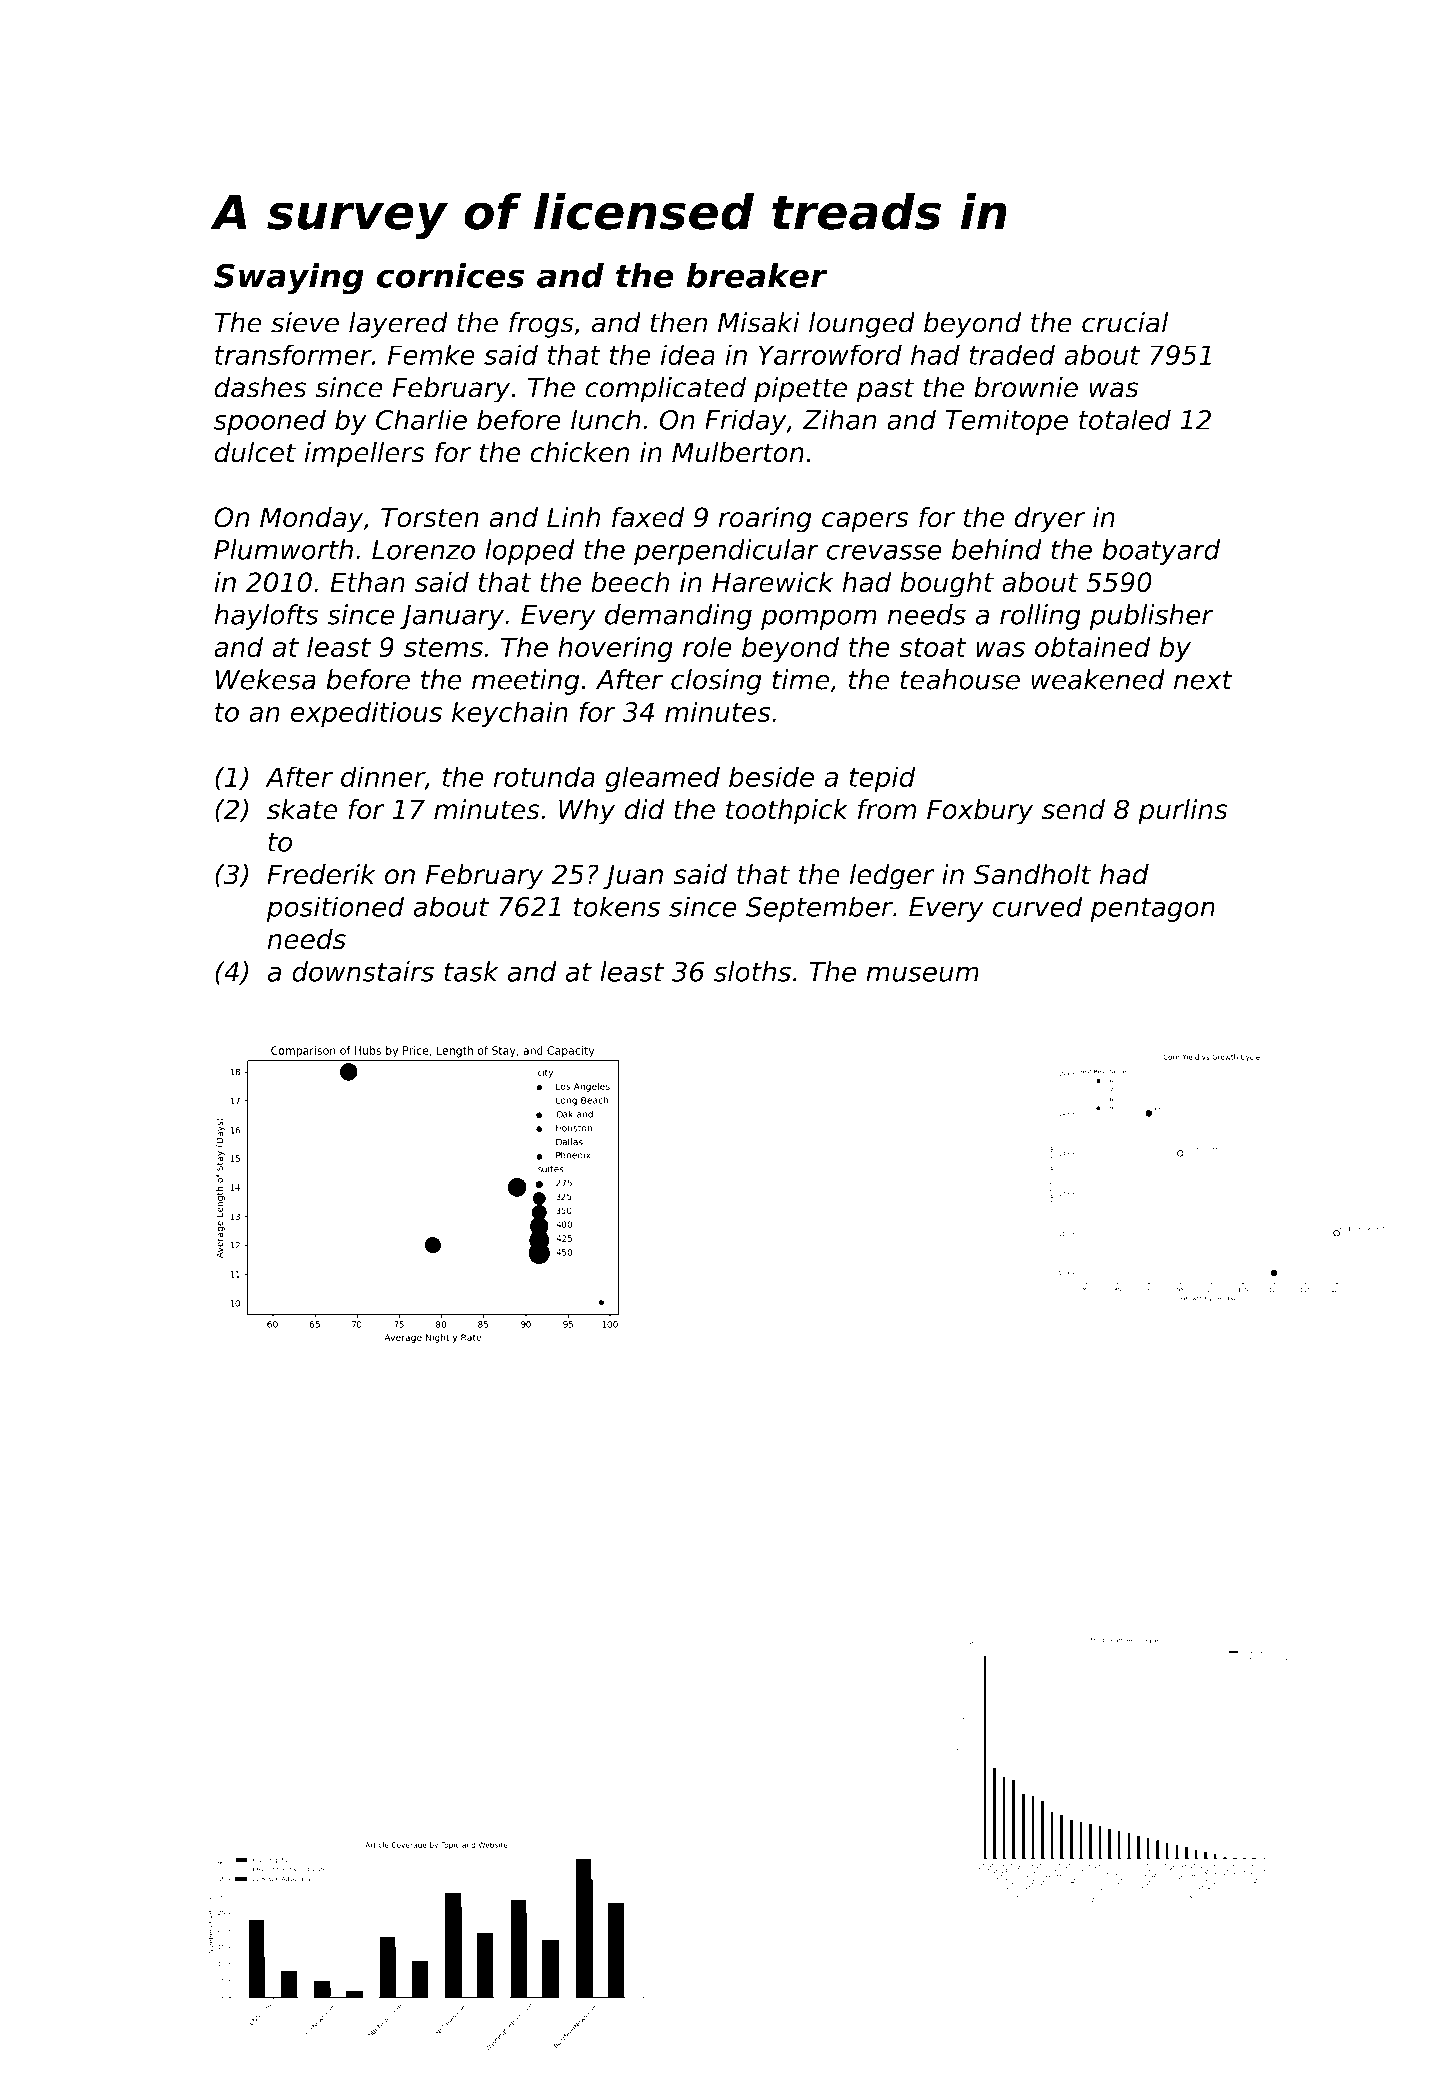 This page has width=1450, height=2100. What do you see at coordinates (922, 974) in the page?
I see `museum` at bounding box center [922, 974].
